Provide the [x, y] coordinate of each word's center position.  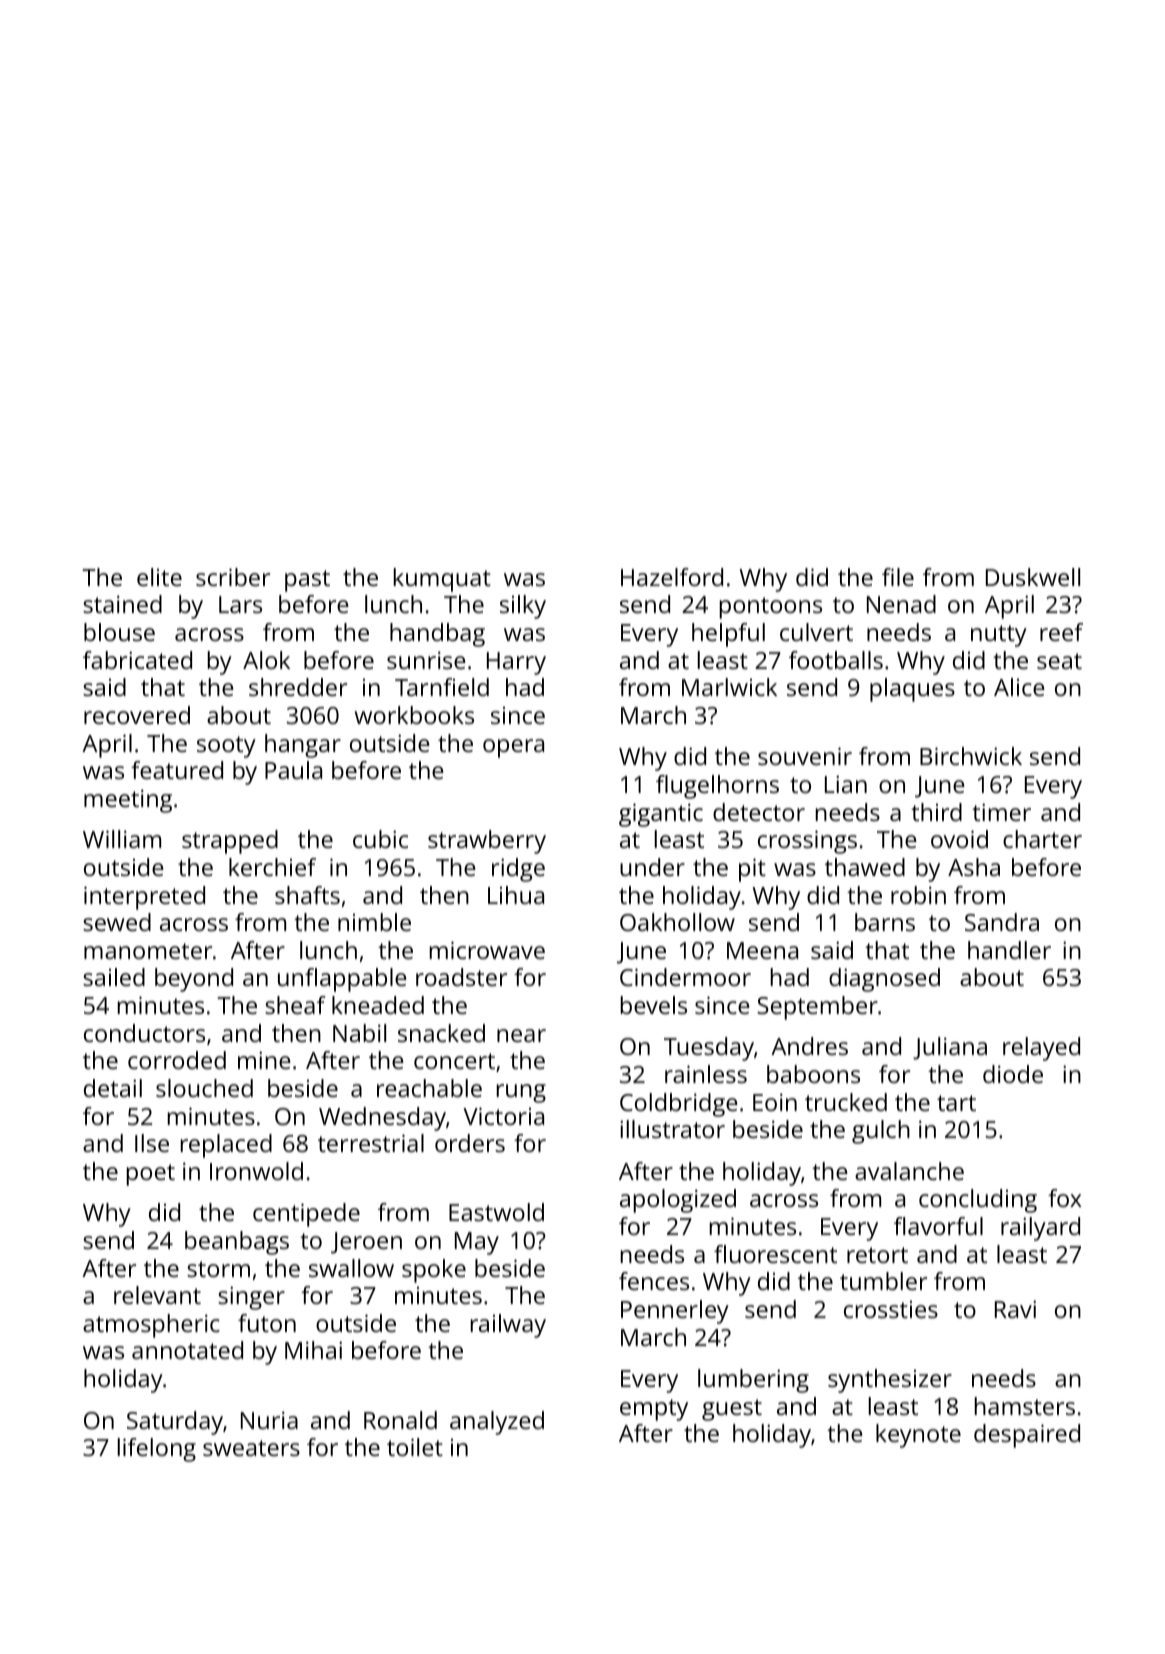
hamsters [1025, 1406]
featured [177, 770]
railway [508, 1326]
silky [523, 607]
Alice [1019, 687]
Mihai [313, 1350]
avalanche [909, 1171]
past [307, 581]
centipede [306, 1215]
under [652, 867]
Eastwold [496, 1212]
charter [1042, 839]
